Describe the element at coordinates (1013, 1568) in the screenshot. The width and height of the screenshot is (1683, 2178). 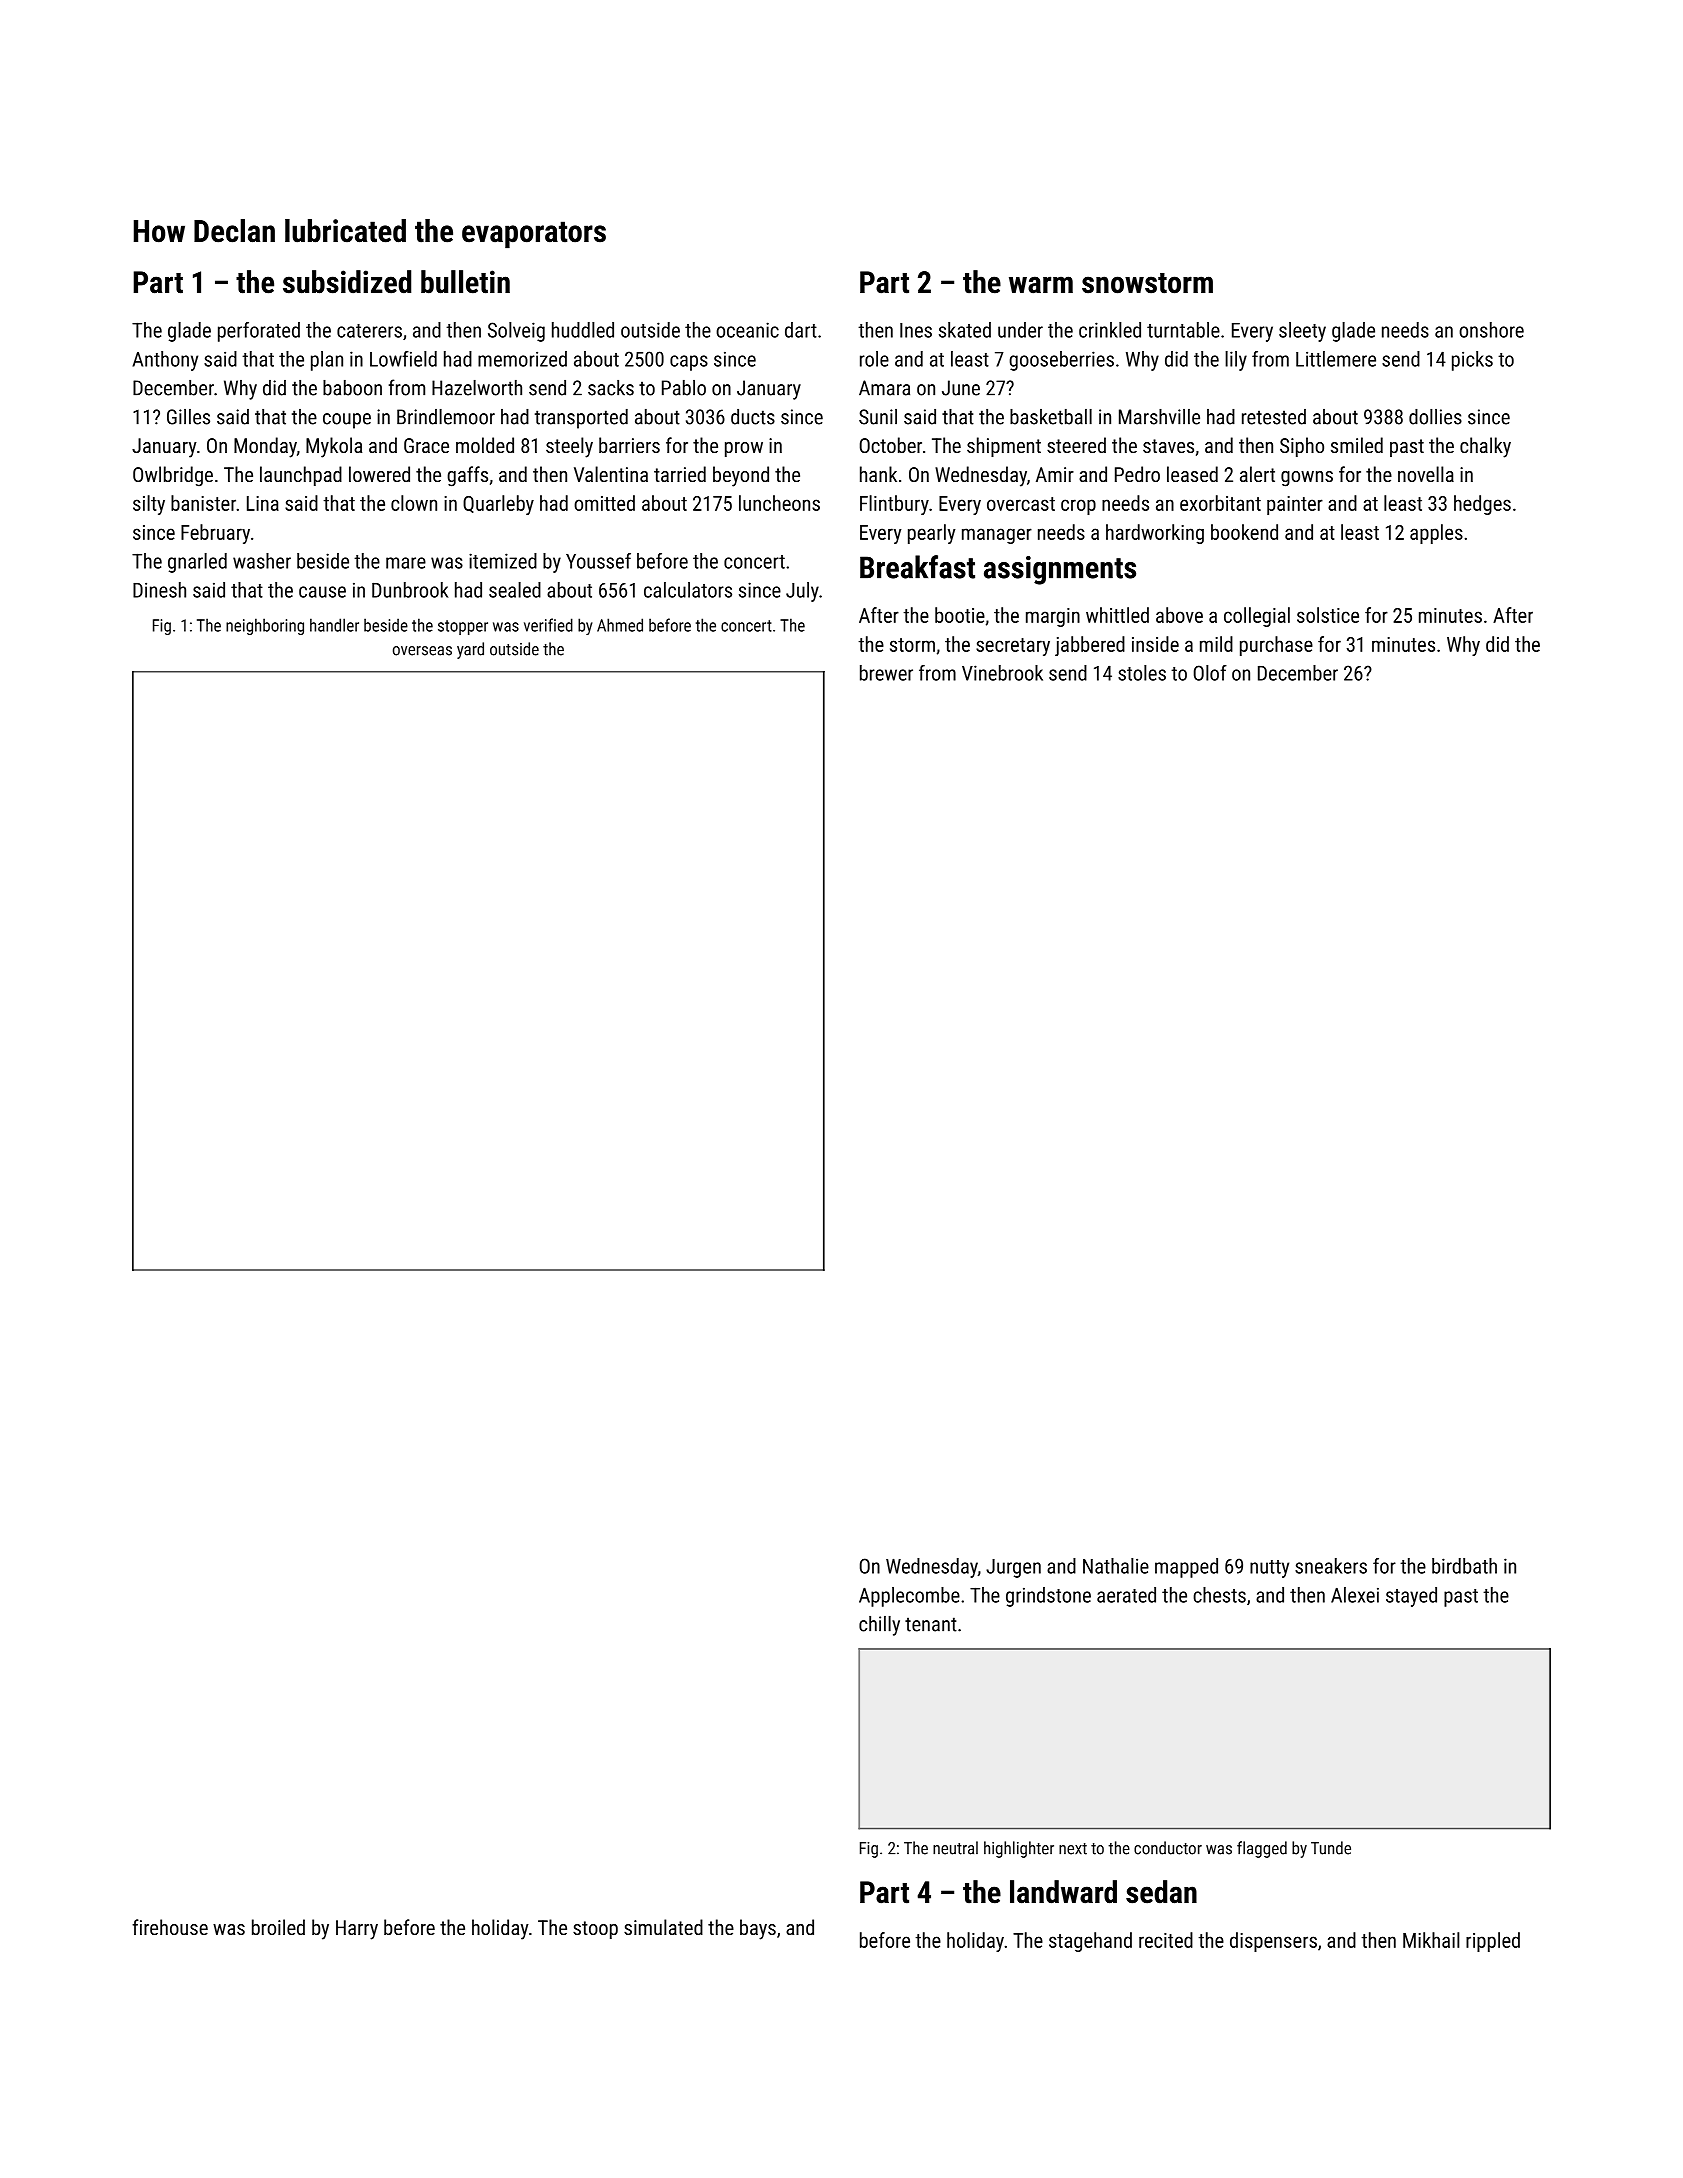
I see `Jurgen` at that location.
